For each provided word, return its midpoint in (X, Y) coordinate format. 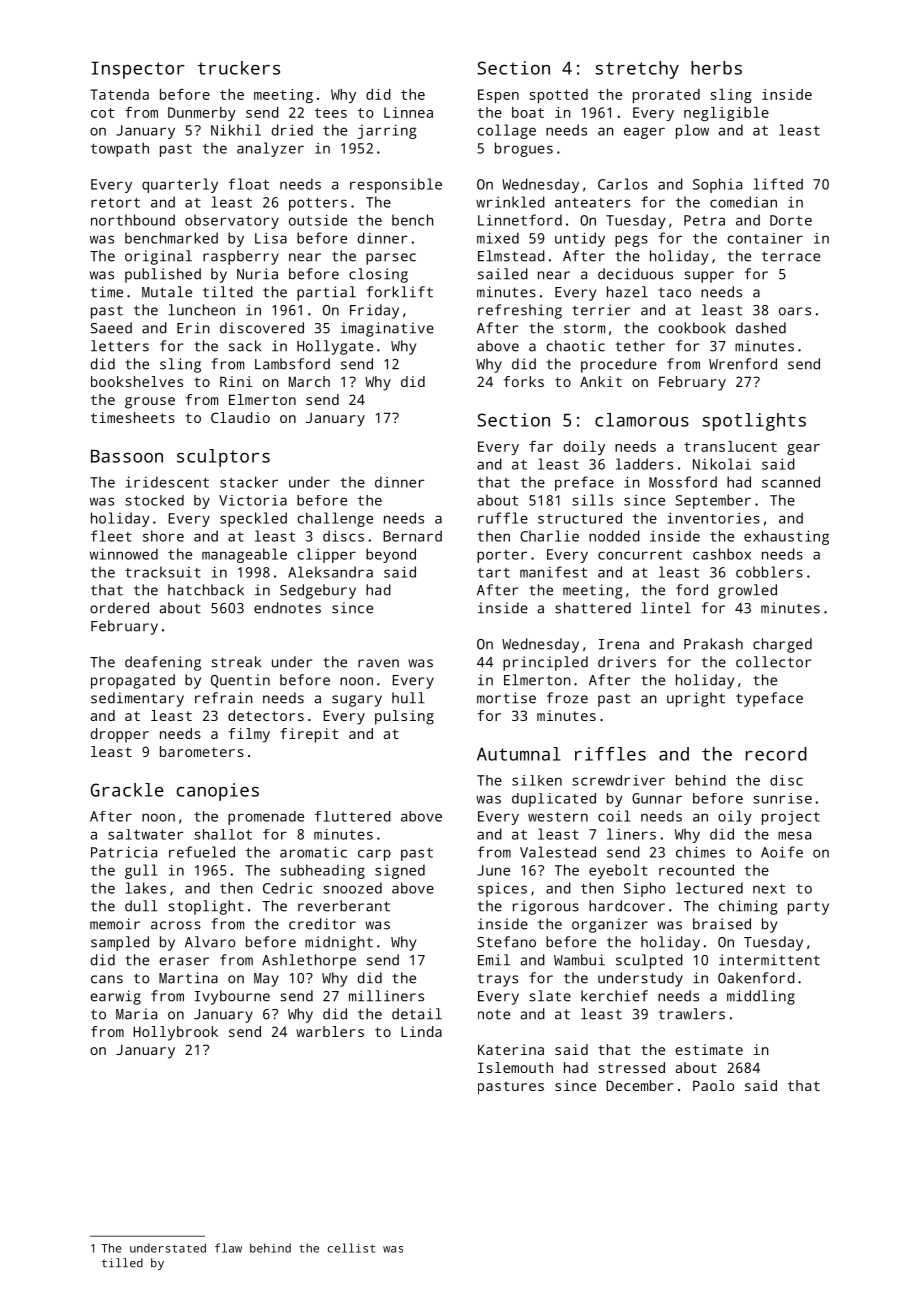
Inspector (138, 70)
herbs (716, 68)
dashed (761, 328)
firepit (309, 735)
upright (696, 699)
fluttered (353, 816)
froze (567, 698)
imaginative (387, 329)
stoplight (206, 907)
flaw (228, 1248)
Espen (498, 96)
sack (245, 346)
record (776, 754)
